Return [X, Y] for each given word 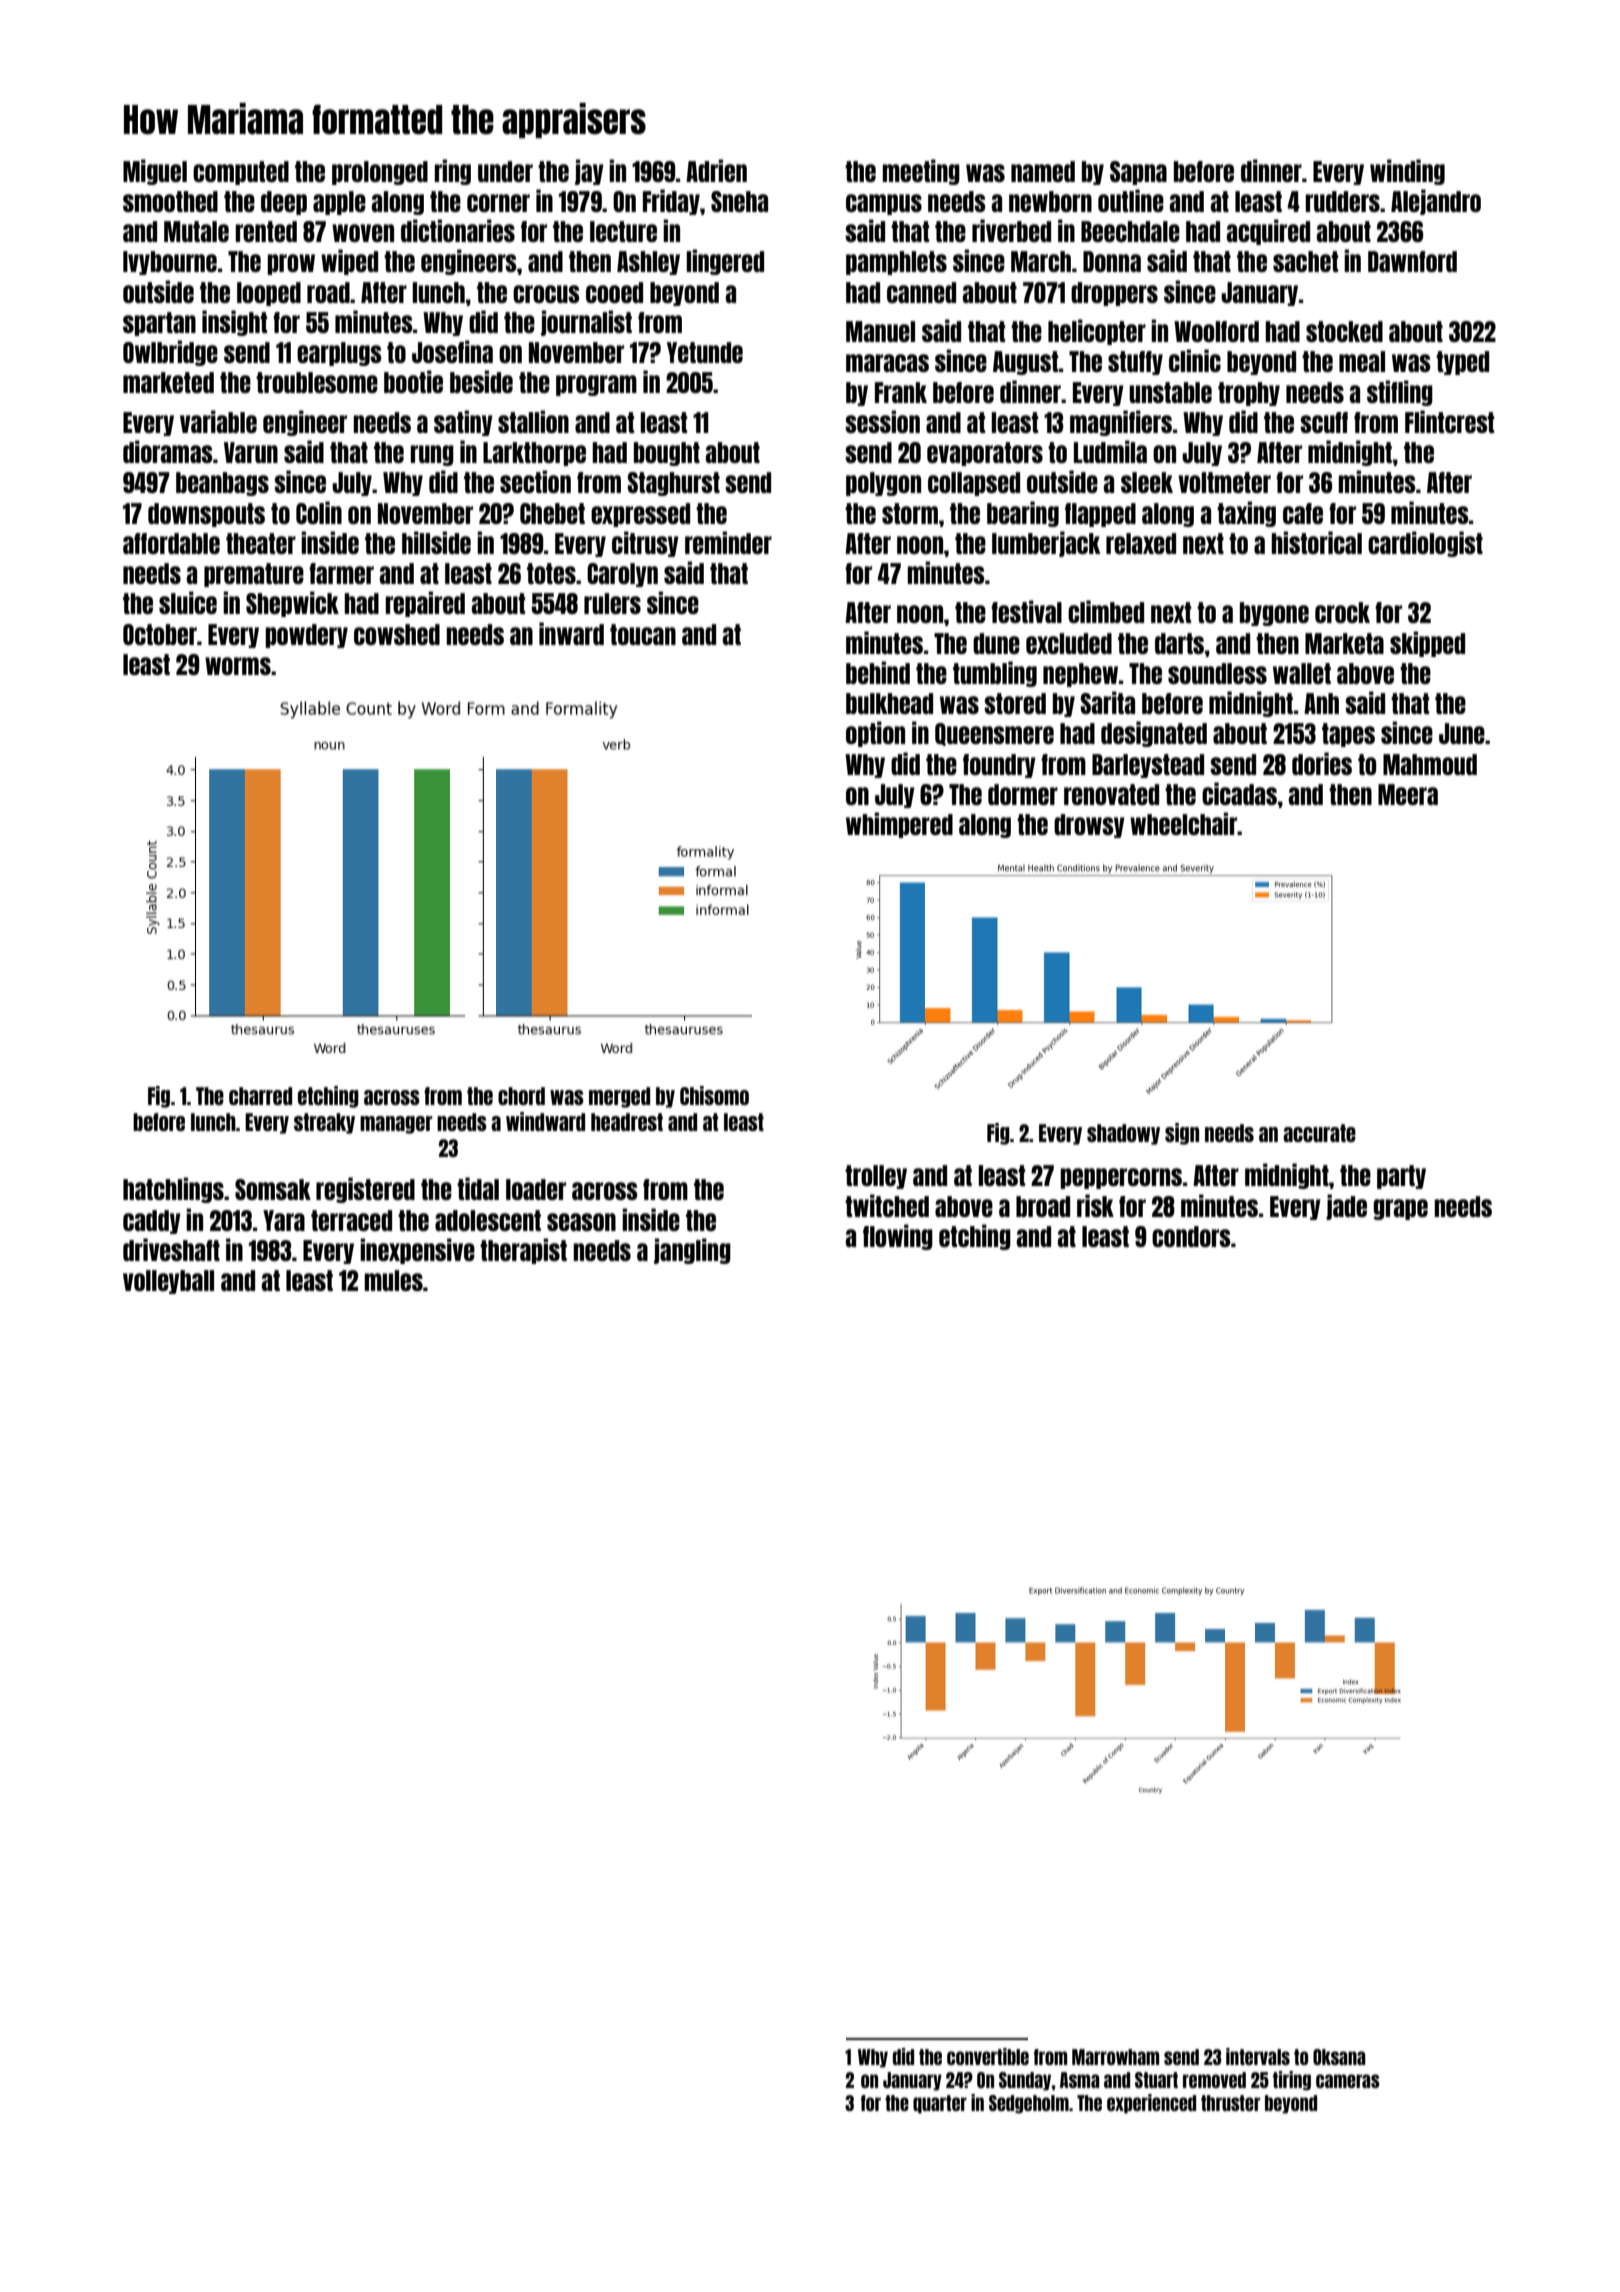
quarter [940, 2104]
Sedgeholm [1029, 2104]
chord [521, 1096]
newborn [1050, 201]
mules [393, 1280]
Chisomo [714, 1095]
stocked [1344, 331]
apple [339, 203]
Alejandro [1436, 202]
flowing [898, 1237]
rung [432, 455]
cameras [1348, 2081]
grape [1400, 1209]
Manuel [880, 331]
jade [1346, 1207]
